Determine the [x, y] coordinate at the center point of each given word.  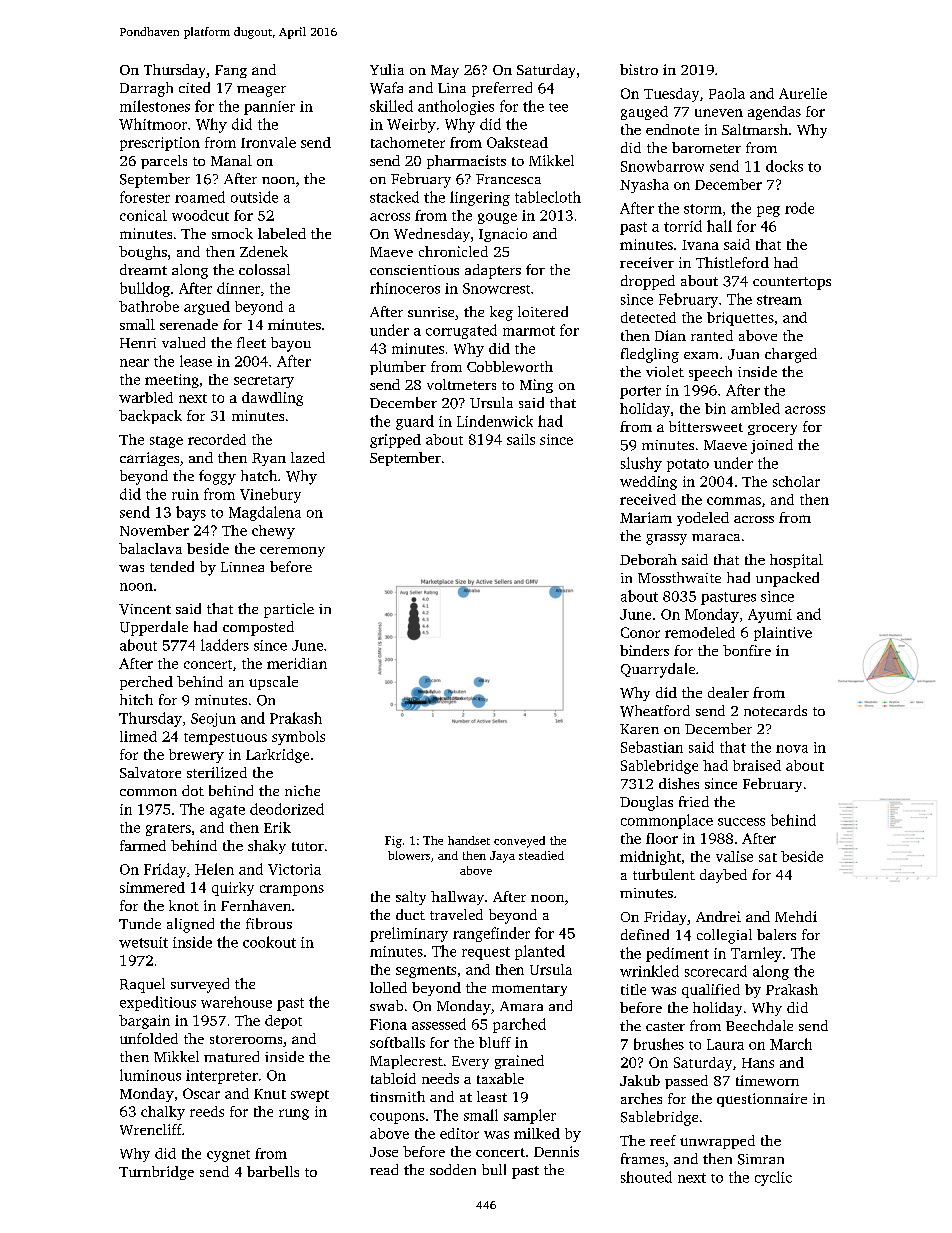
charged [791, 355]
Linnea [242, 567]
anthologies [456, 107]
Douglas [646, 803]
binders [644, 650]
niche [302, 790]
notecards [775, 710]
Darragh [146, 89]
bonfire [747, 650]
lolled [388, 987]
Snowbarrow [662, 166]
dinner [238, 288]
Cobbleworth [510, 366]
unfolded [149, 1038]
